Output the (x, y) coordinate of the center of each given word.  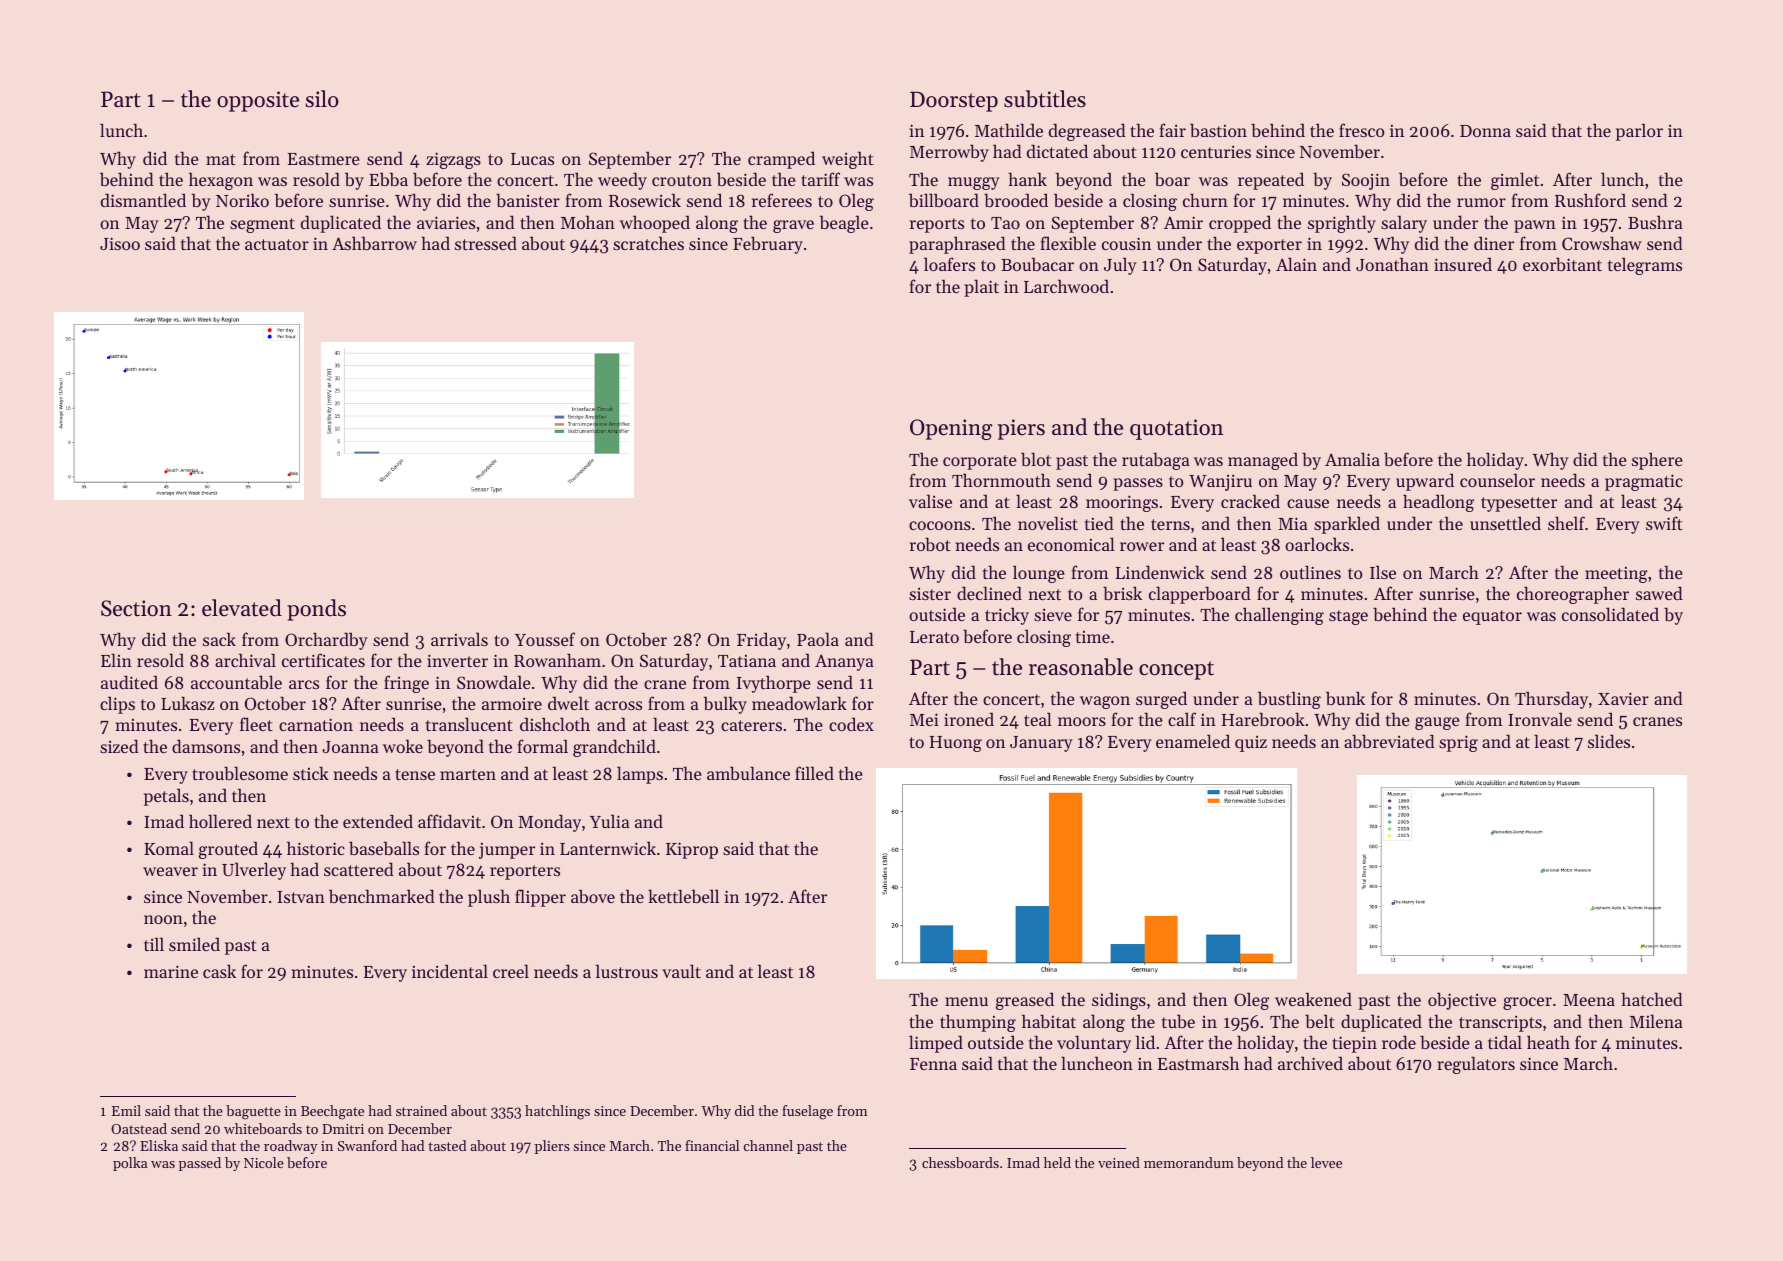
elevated (242, 608)
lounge (1039, 574)
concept (1176, 670)
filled (814, 773)
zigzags (453, 160)
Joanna (350, 747)
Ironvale (1540, 719)
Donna (1485, 131)
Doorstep (954, 101)
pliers (552, 1147)
